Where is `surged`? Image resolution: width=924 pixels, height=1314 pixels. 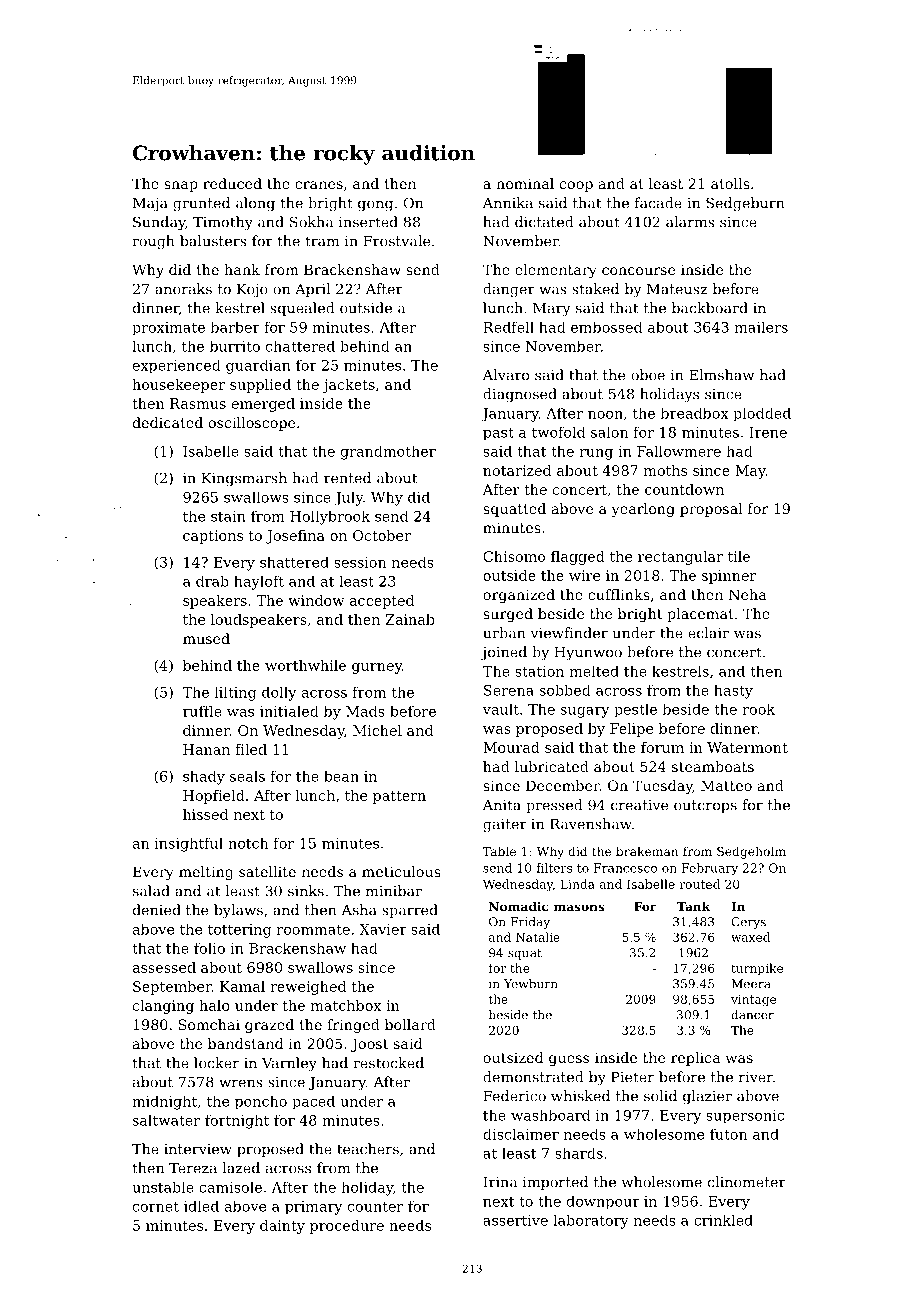
surged is located at coordinates (508, 615).
